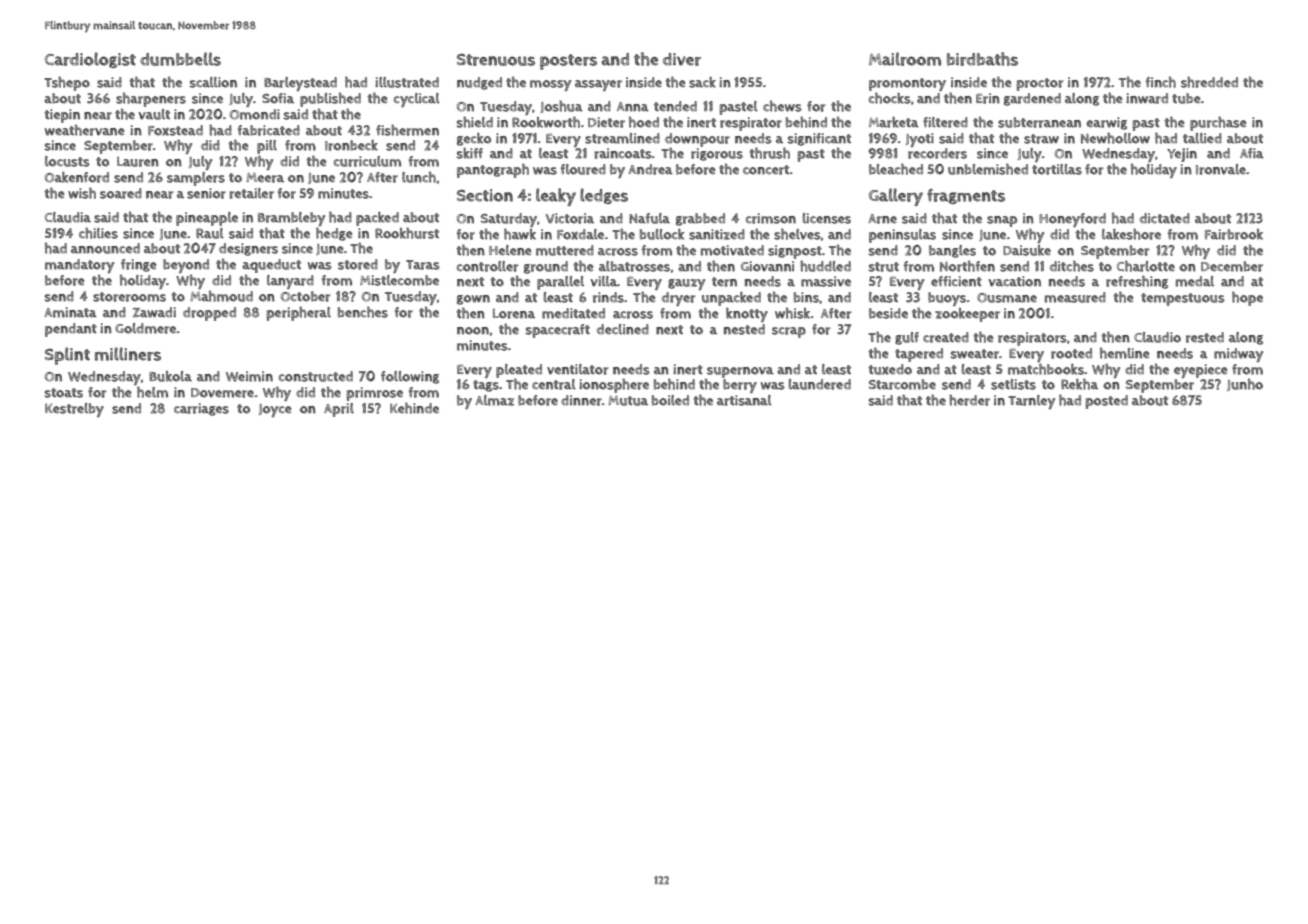 The width and height of the page is (1308, 924). I want to click on purchase, so click(1218, 123).
